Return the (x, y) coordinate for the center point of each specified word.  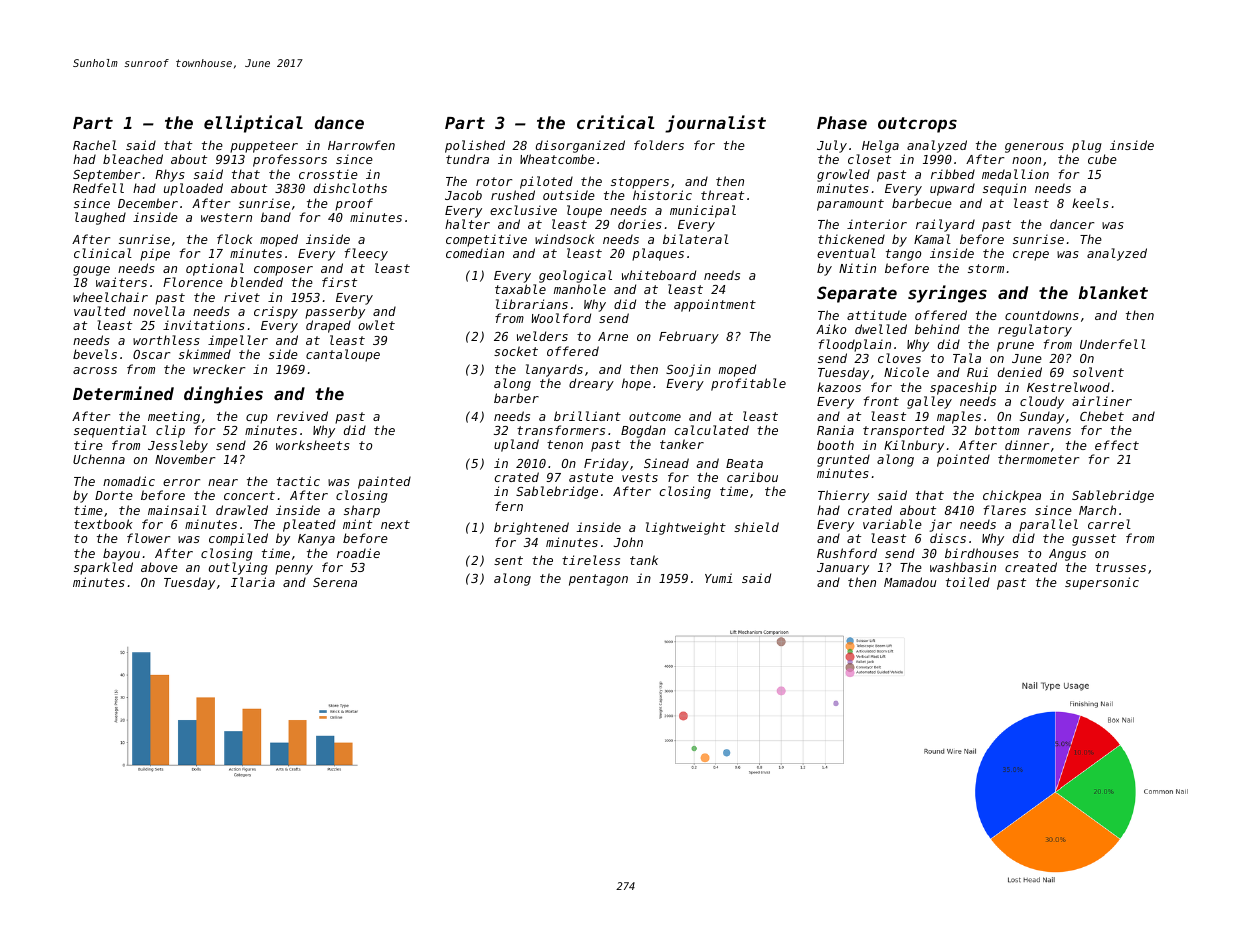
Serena (335, 582)
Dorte (114, 495)
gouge (91, 271)
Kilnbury (914, 446)
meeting (174, 417)
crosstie (328, 174)
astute (591, 477)
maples (959, 417)
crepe (1031, 256)
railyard (945, 225)
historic (662, 195)
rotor (494, 181)
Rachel (95, 145)
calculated (711, 430)
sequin (1004, 189)
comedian (475, 253)
